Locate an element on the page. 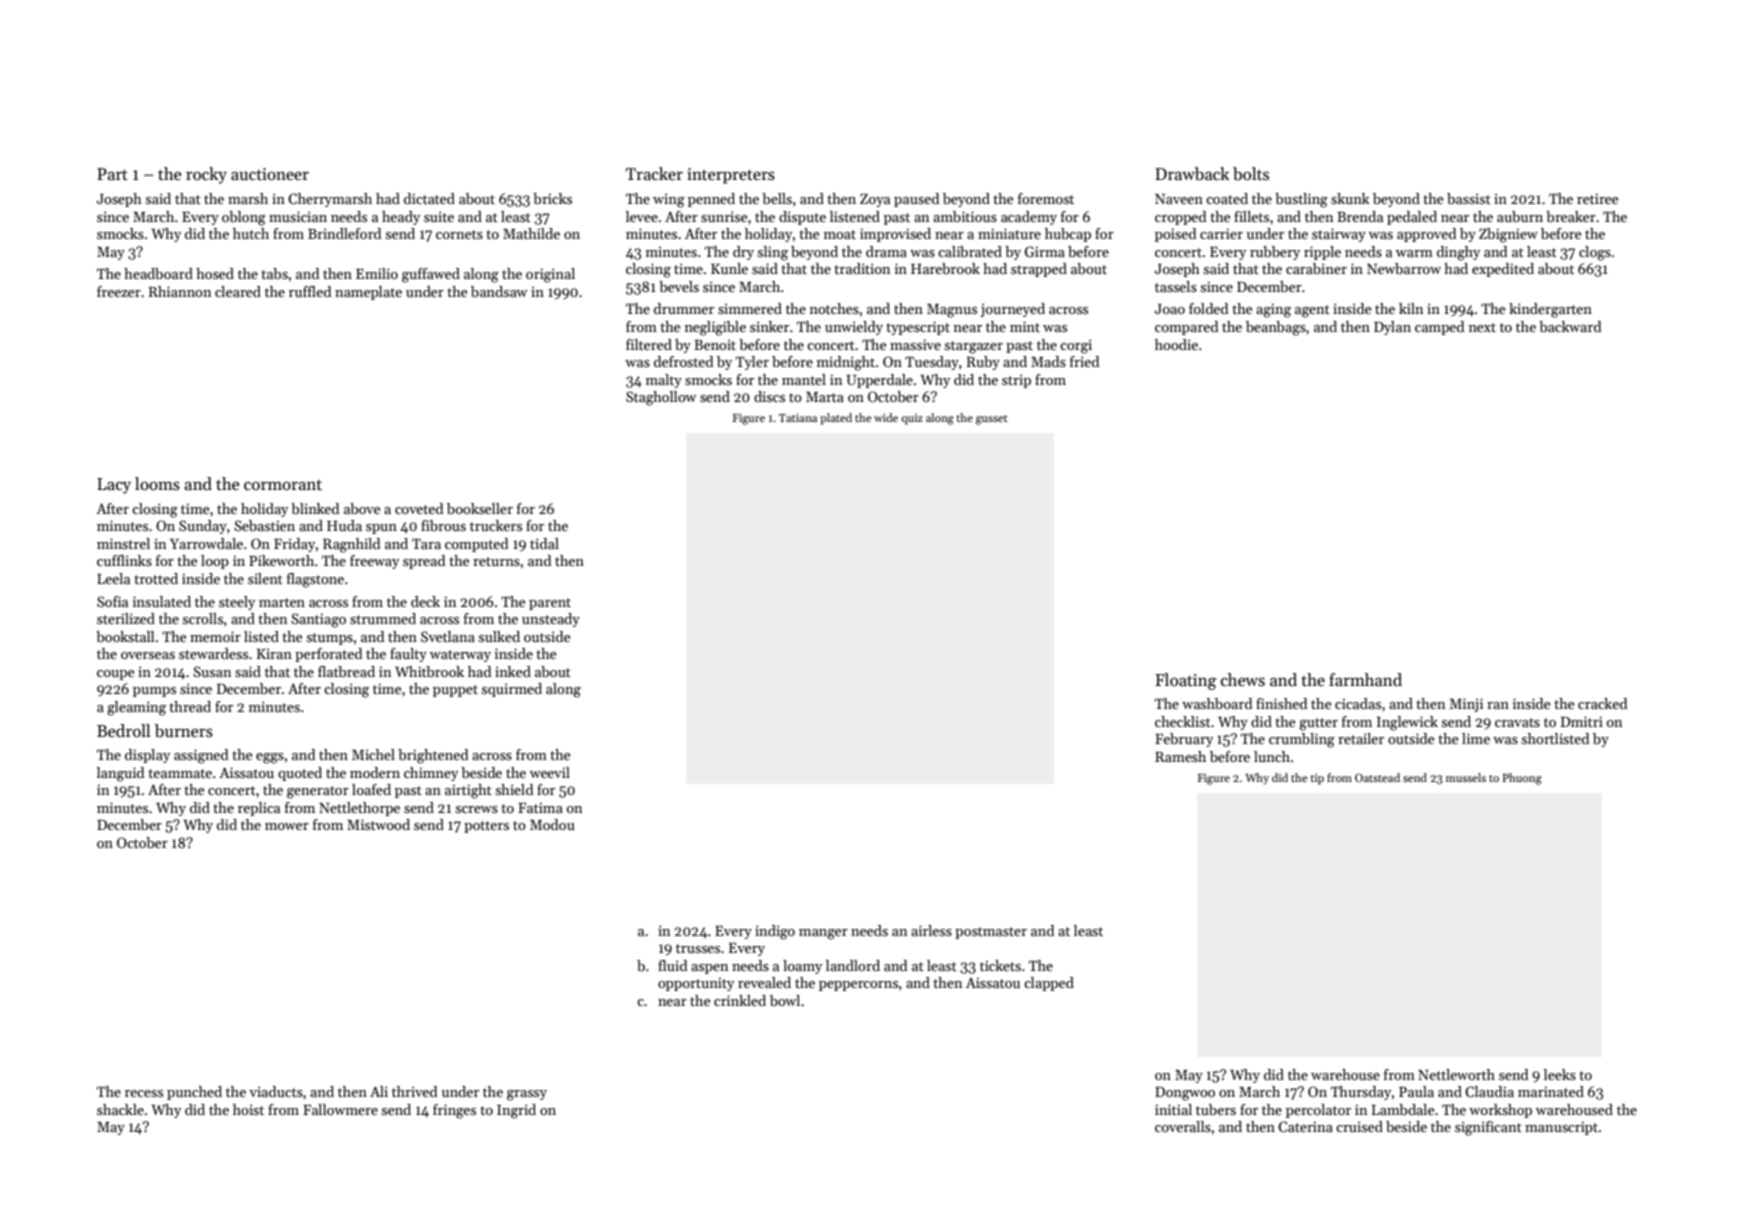  spread is located at coordinates (424, 562).
